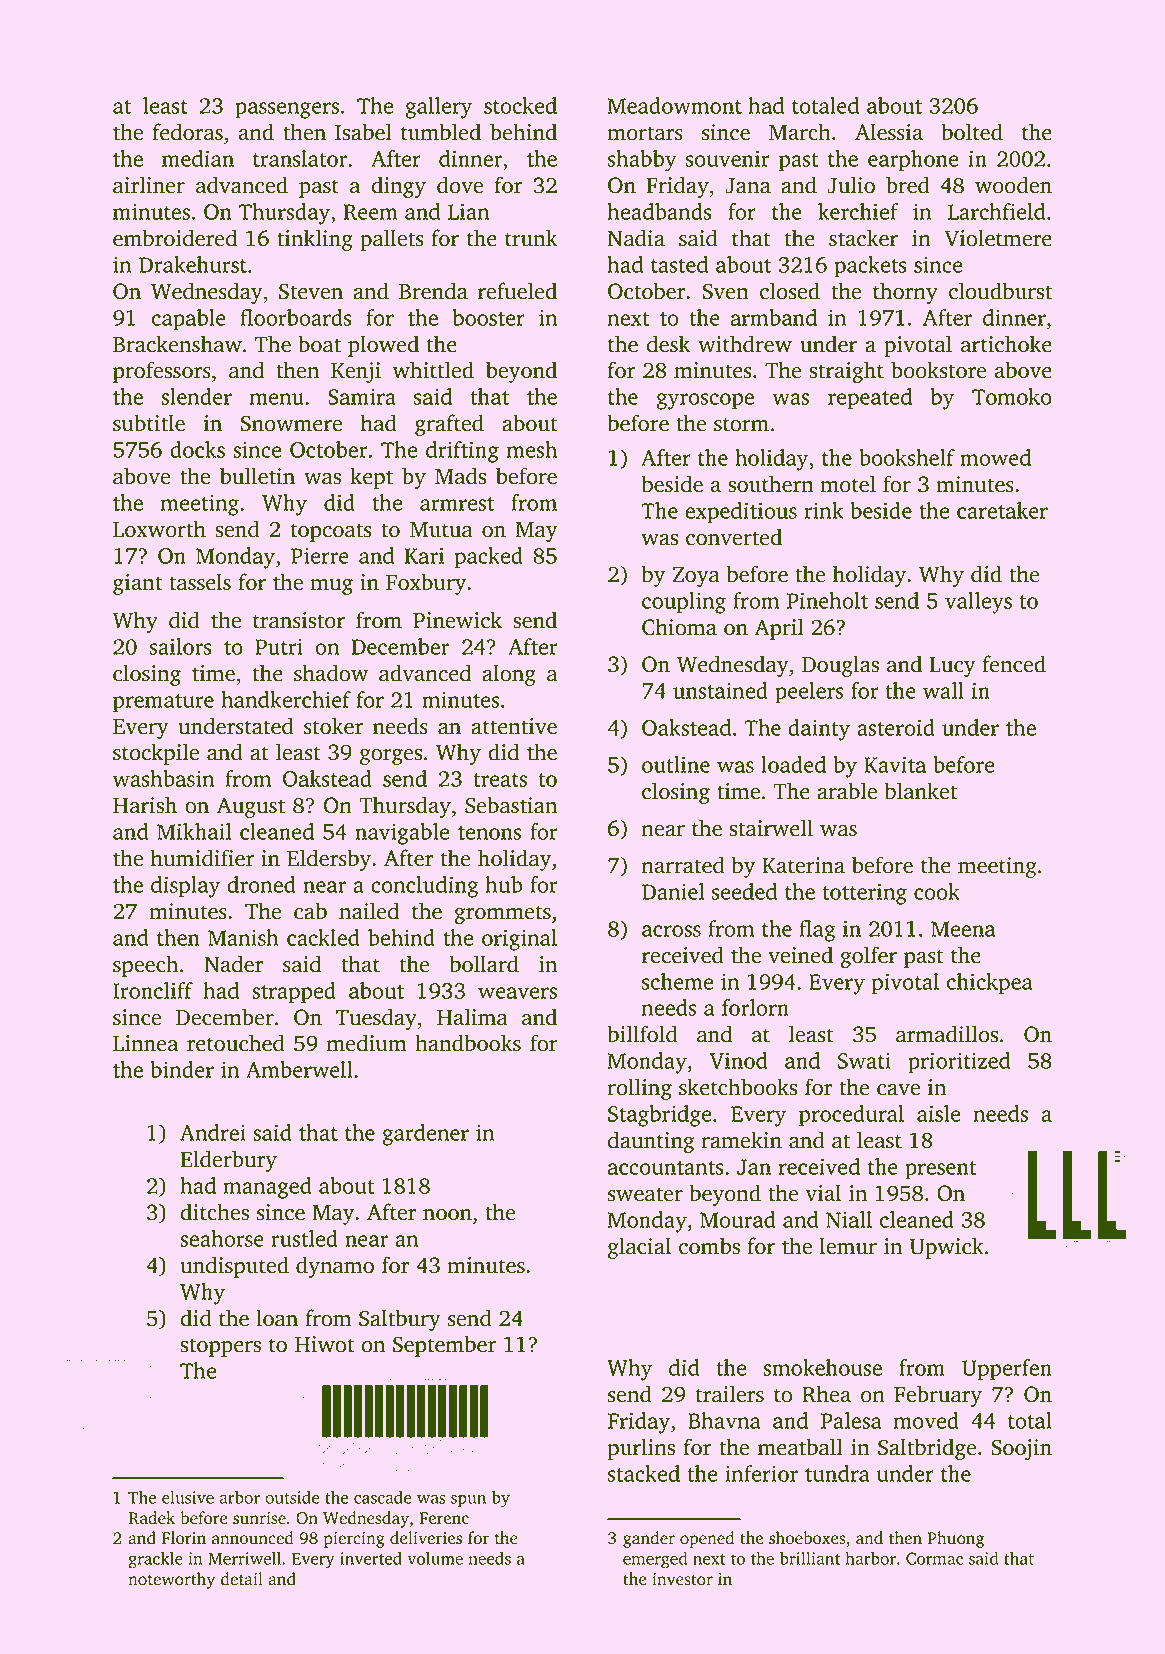  Describe the element at coordinates (304, 1238) in the page. I see `rustled` at that location.
